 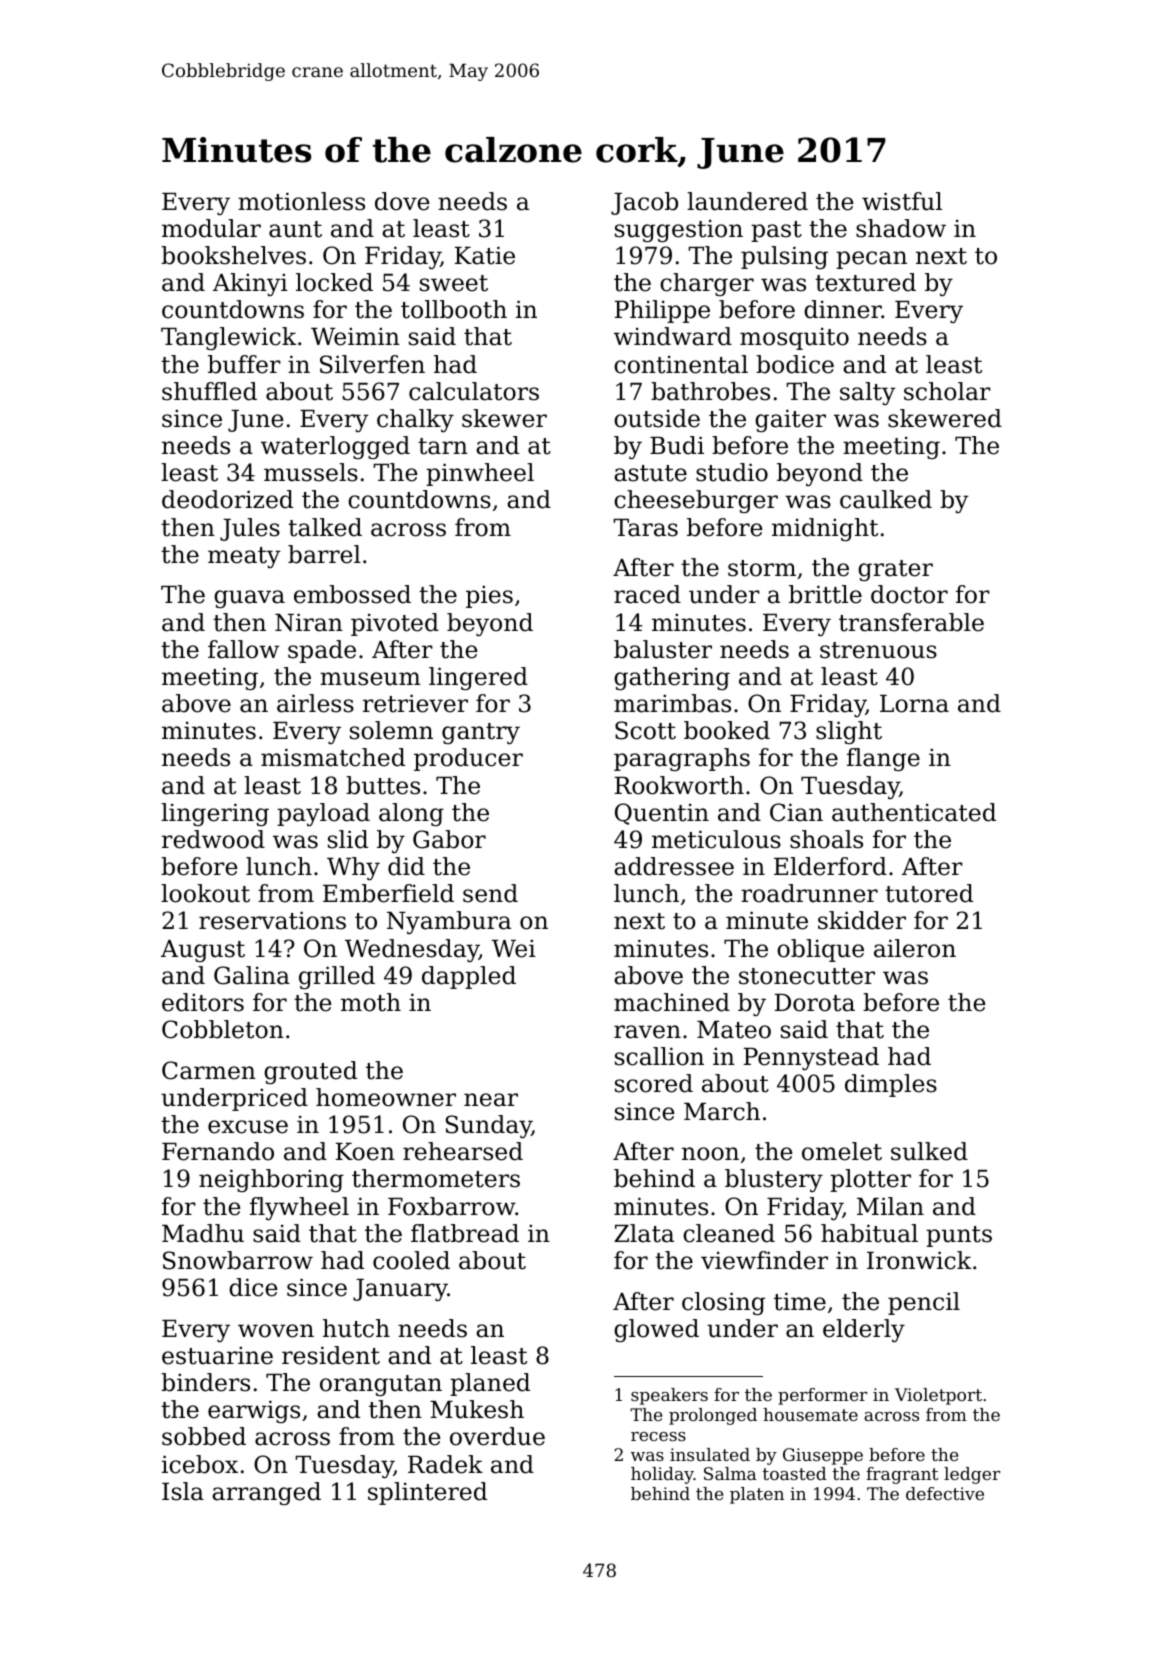 What do you see at coordinates (734, 1030) in the screenshot?
I see `Mateo` at bounding box center [734, 1030].
